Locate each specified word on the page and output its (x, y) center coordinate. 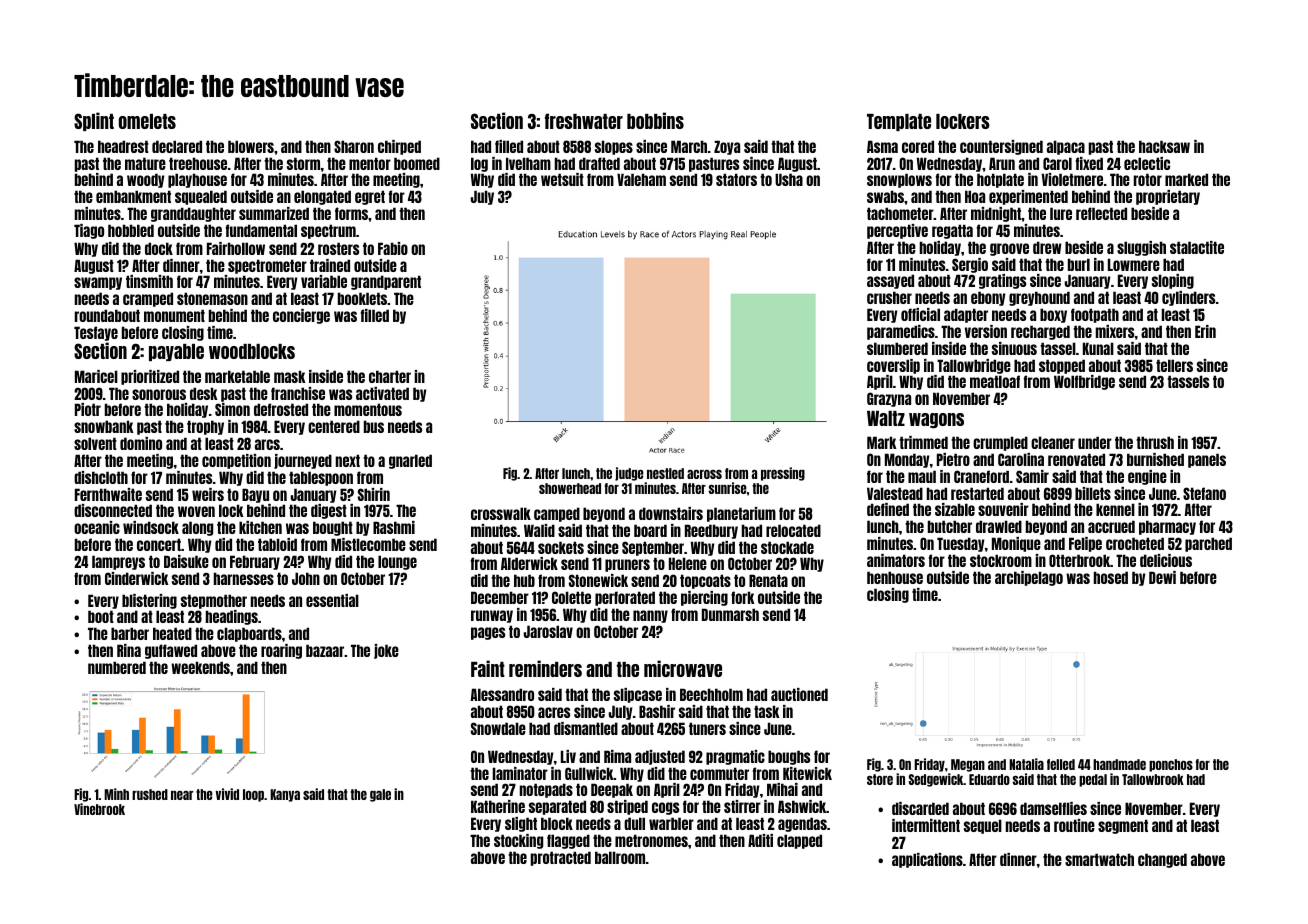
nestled (665, 473)
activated (382, 393)
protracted (561, 858)
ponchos (1171, 765)
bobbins (655, 120)
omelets (147, 121)
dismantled (586, 728)
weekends (200, 667)
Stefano (1204, 493)
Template (899, 122)
